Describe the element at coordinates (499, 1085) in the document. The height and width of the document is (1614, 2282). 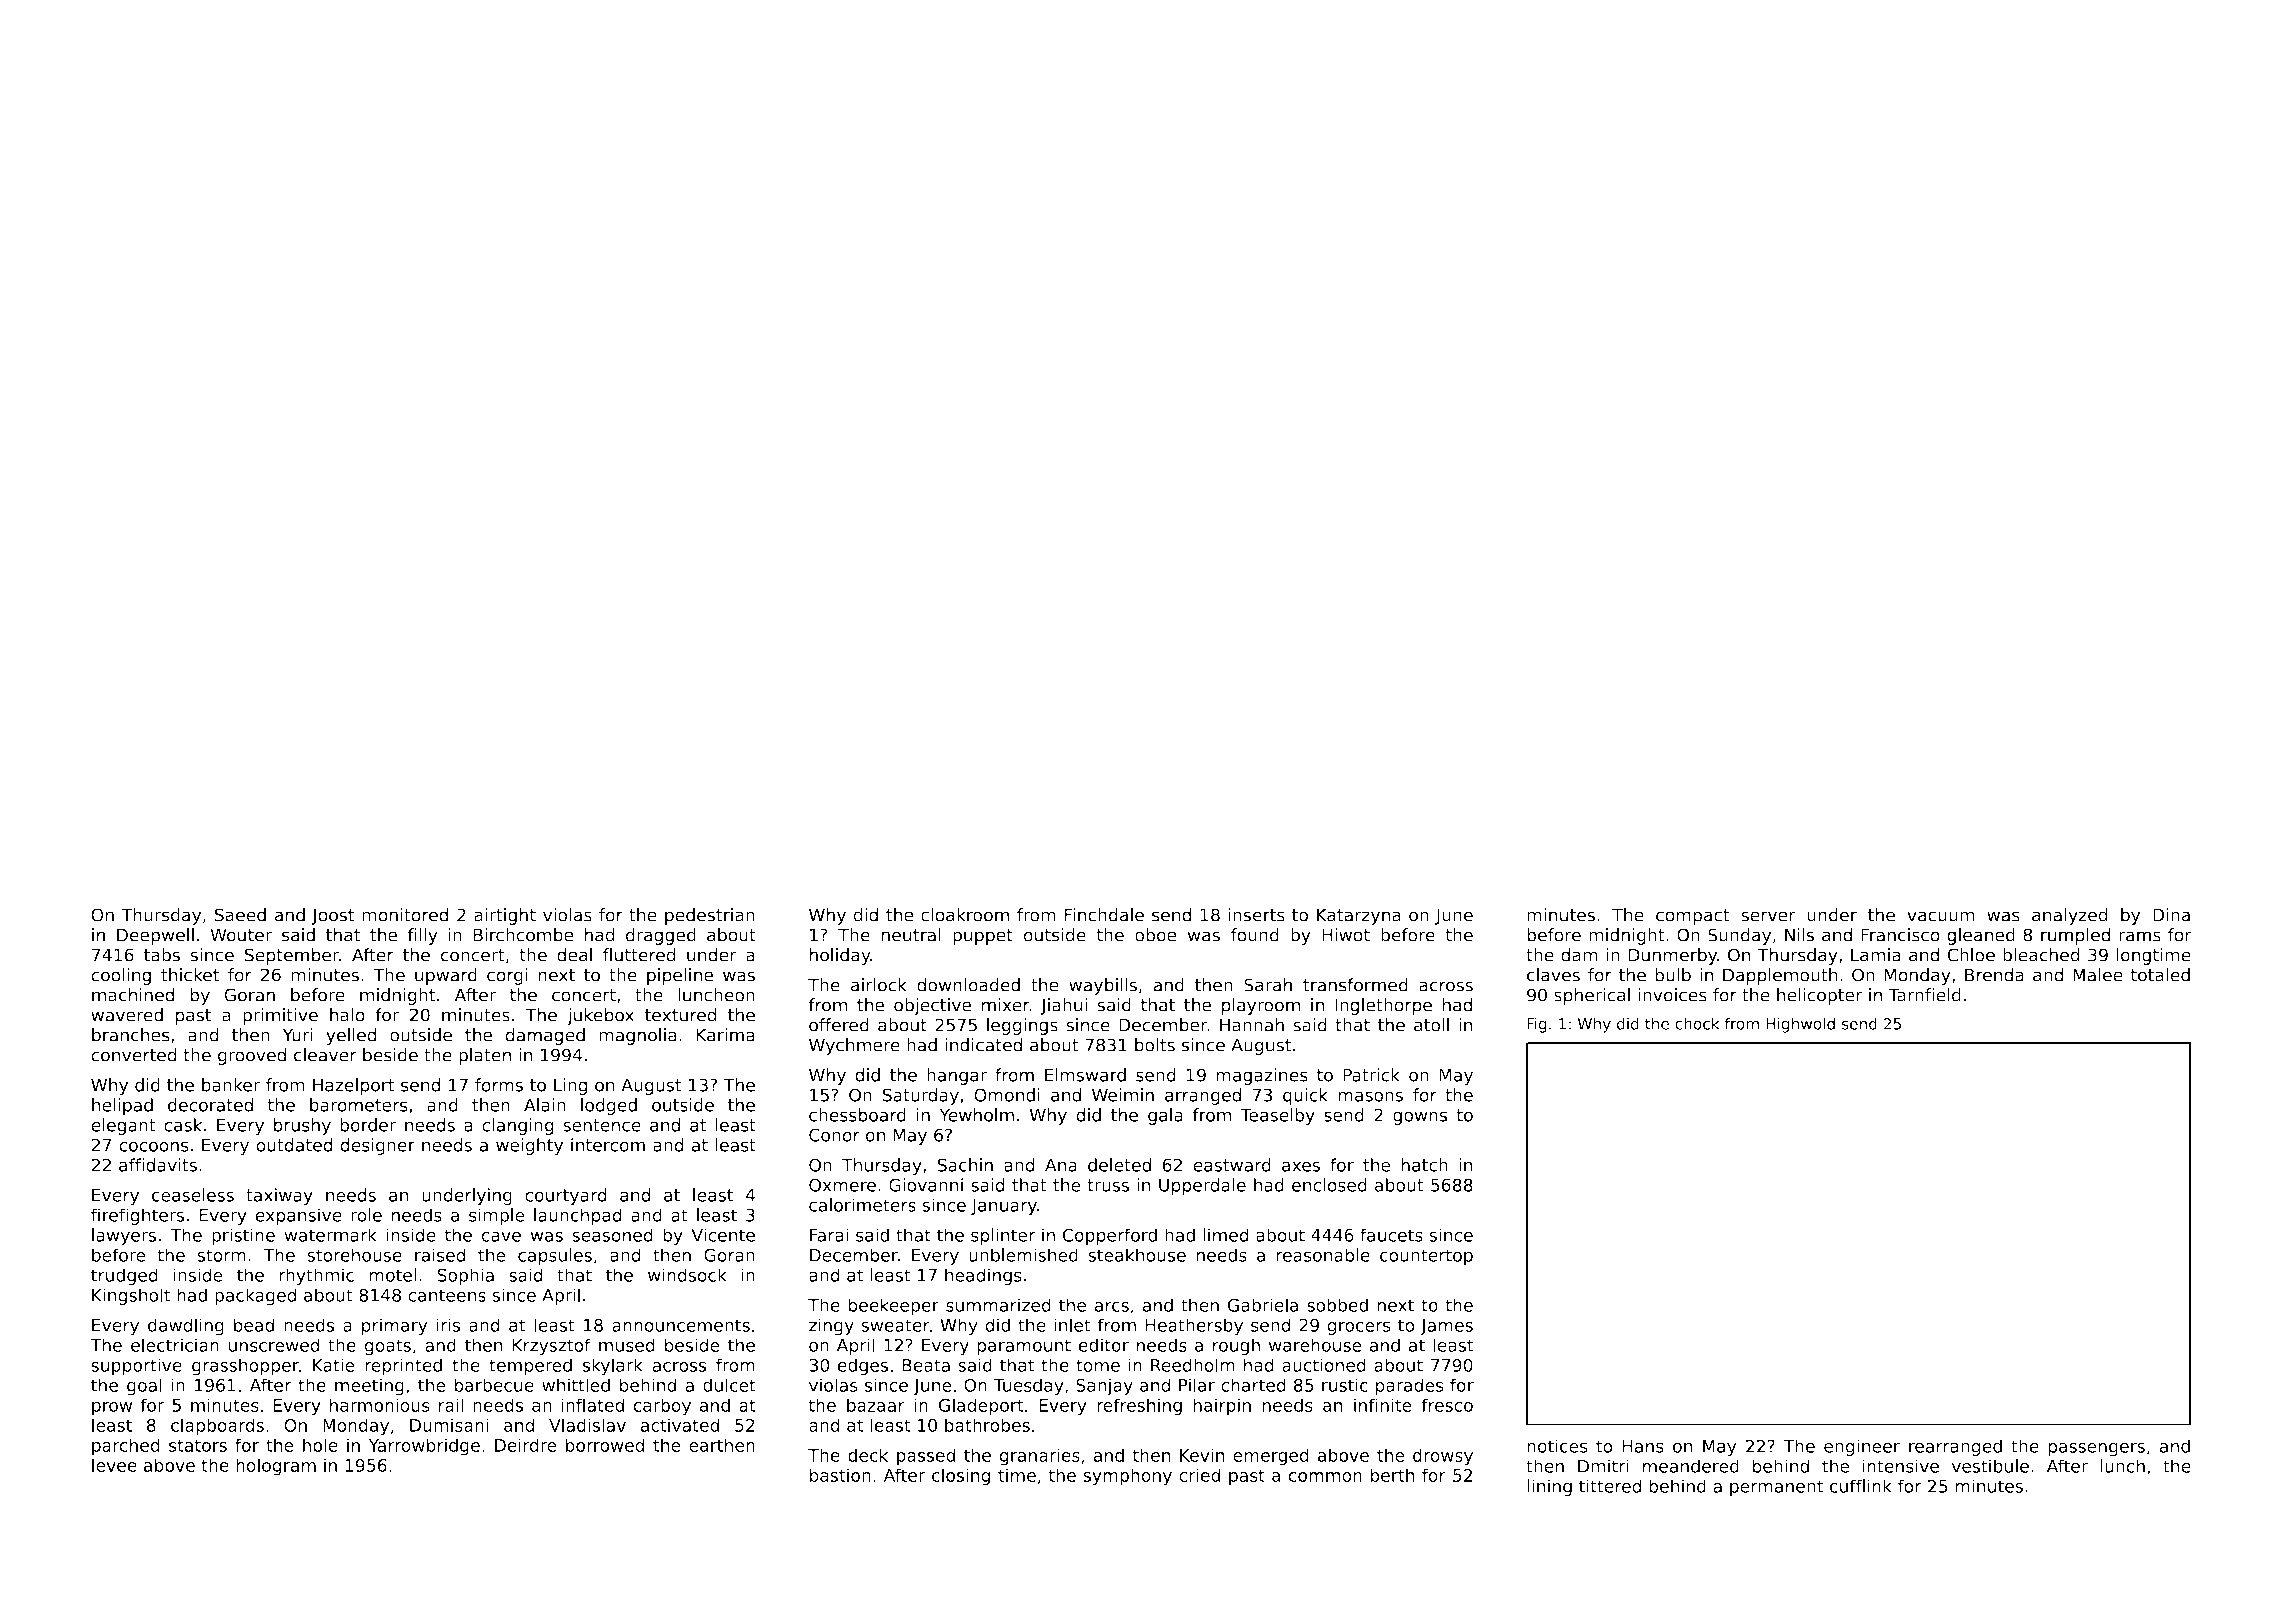
I see `forms` at that location.
